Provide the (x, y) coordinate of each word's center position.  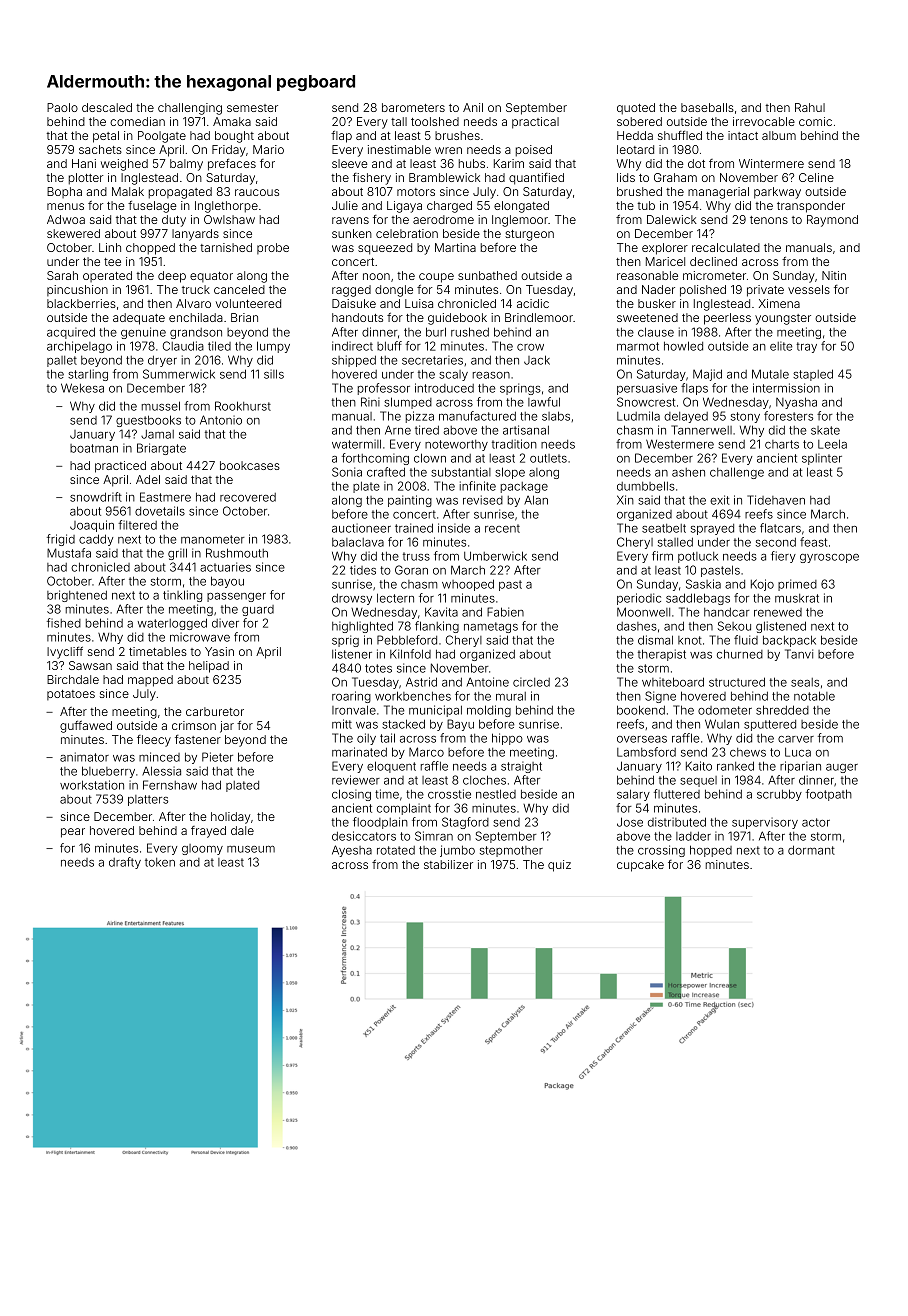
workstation (92, 785)
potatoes (71, 695)
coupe (436, 278)
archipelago (79, 347)
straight (521, 767)
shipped (354, 361)
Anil (473, 107)
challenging (190, 109)
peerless (727, 319)
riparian (800, 767)
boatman (94, 448)
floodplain (380, 823)
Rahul (810, 107)
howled (683, 346)
